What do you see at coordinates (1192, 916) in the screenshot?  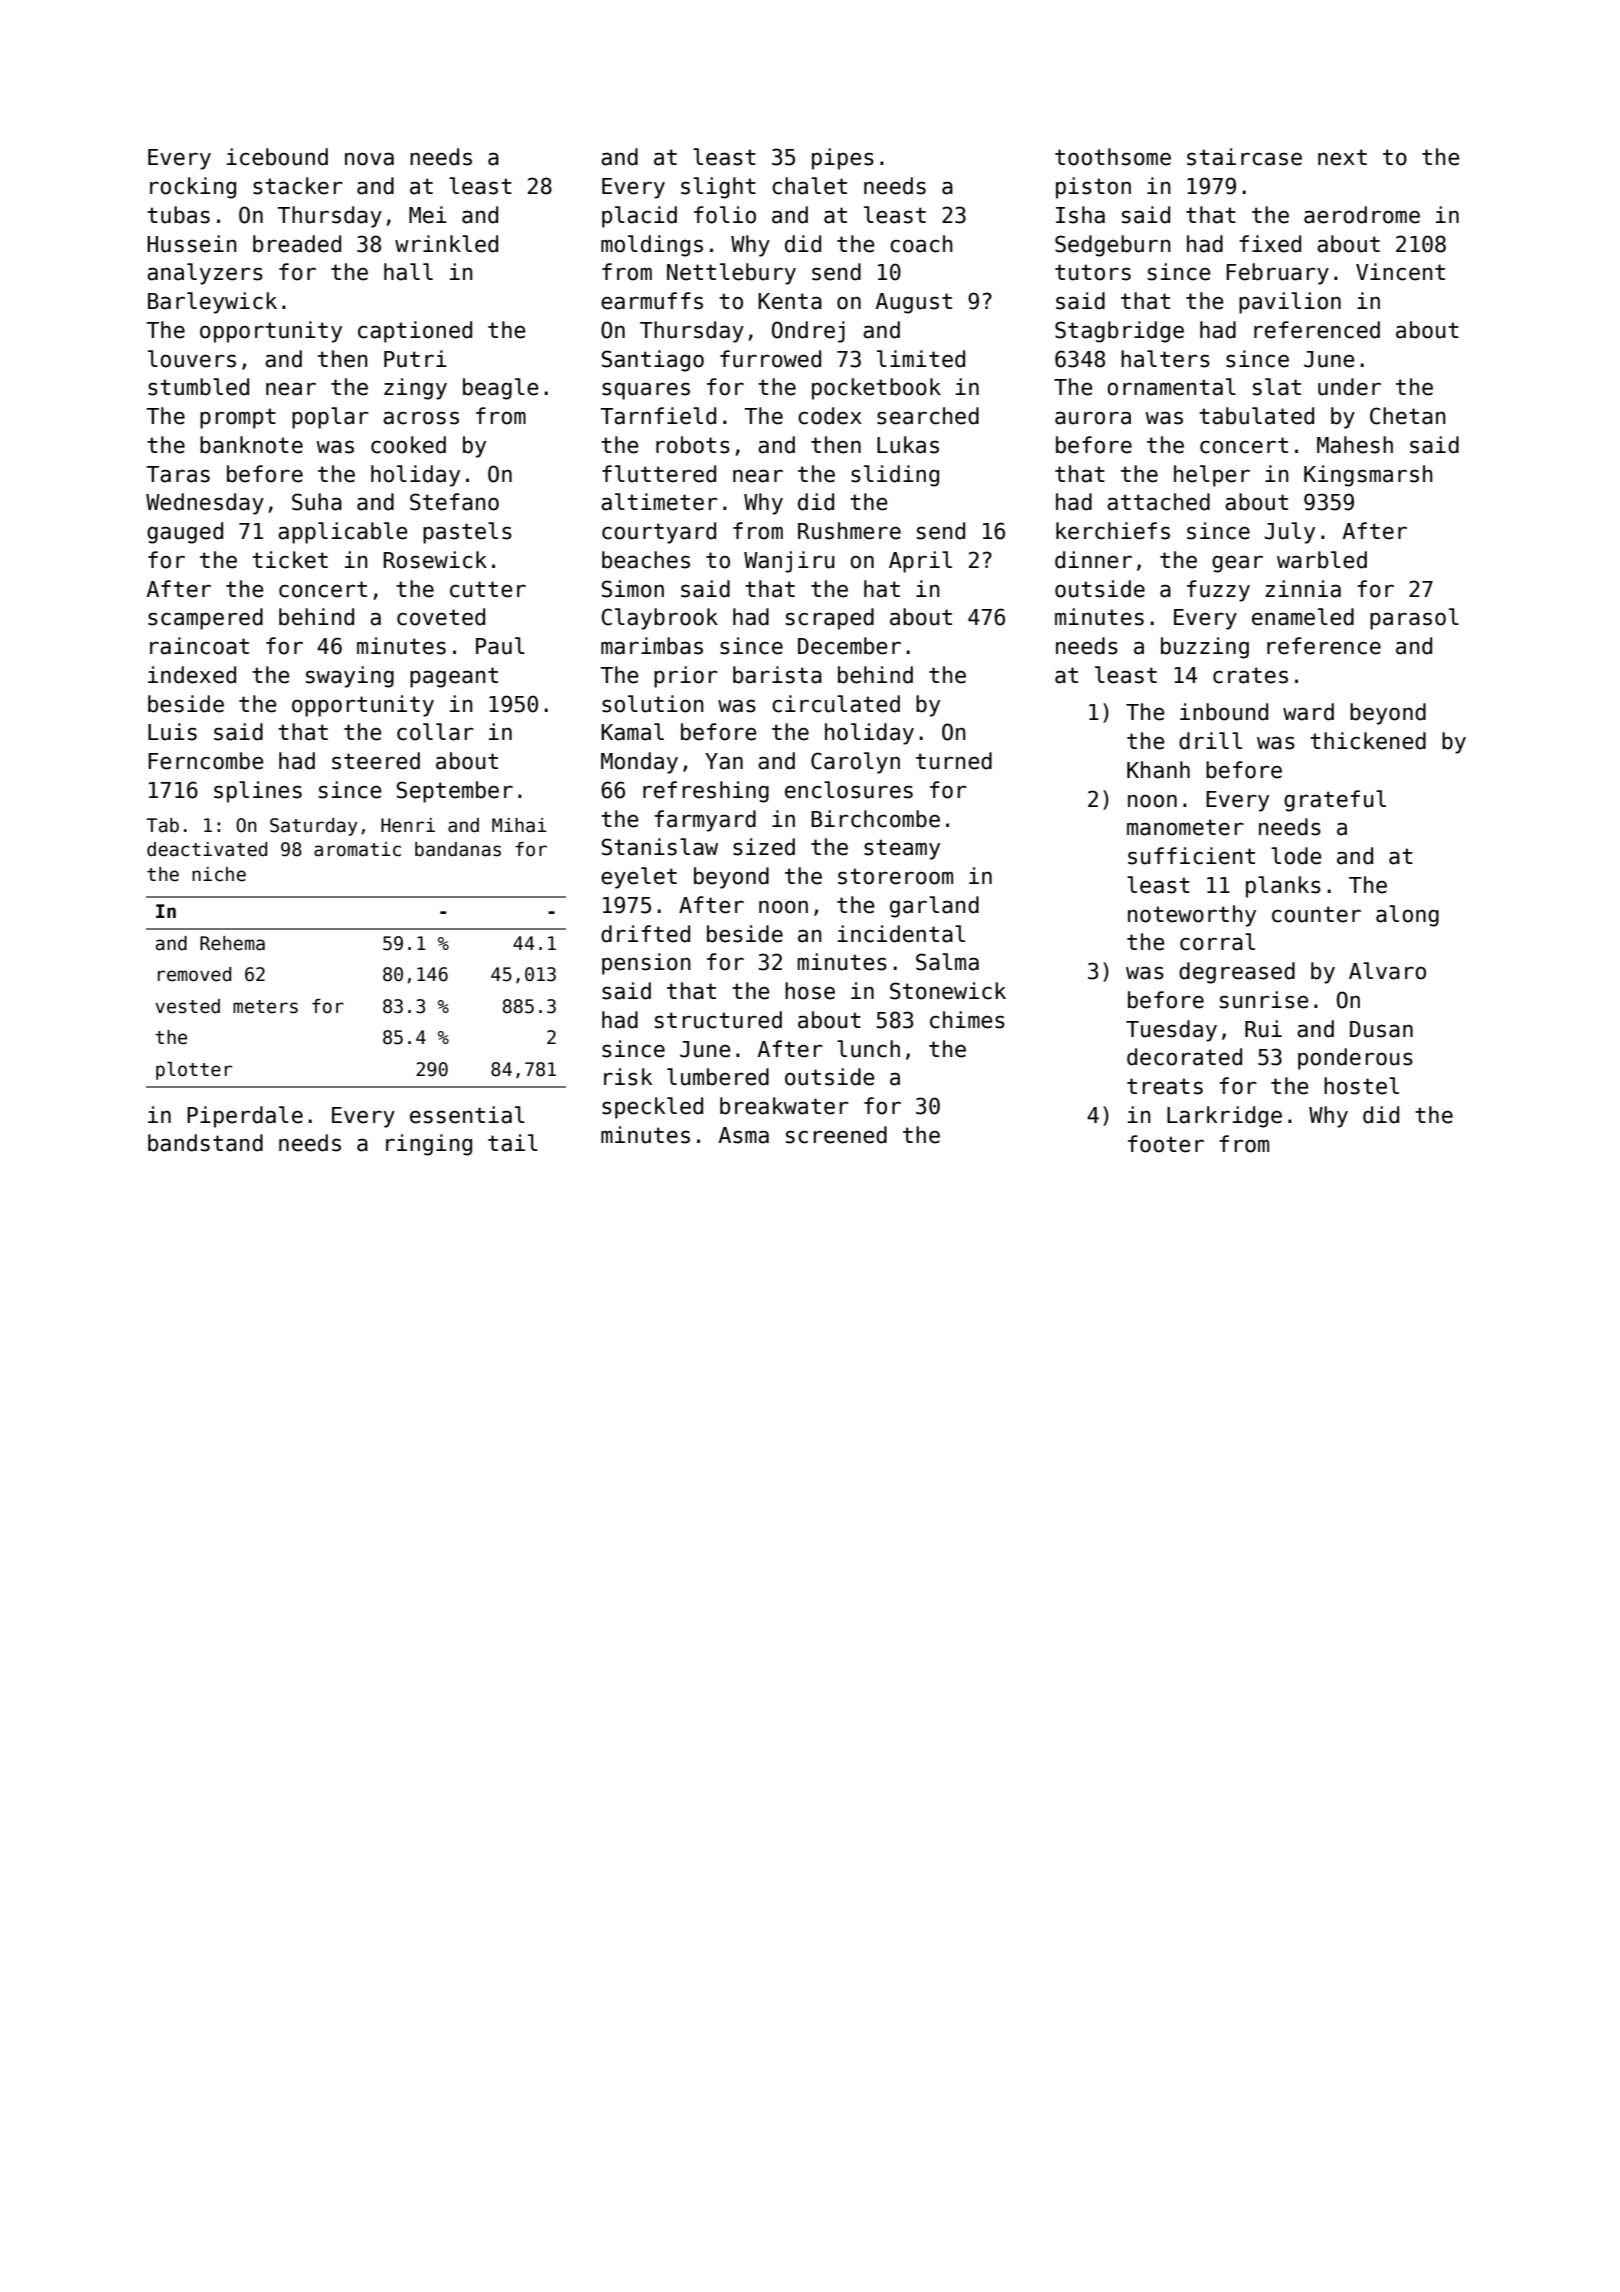 I see `noteworthy` at bounding box center [1192, 916].
